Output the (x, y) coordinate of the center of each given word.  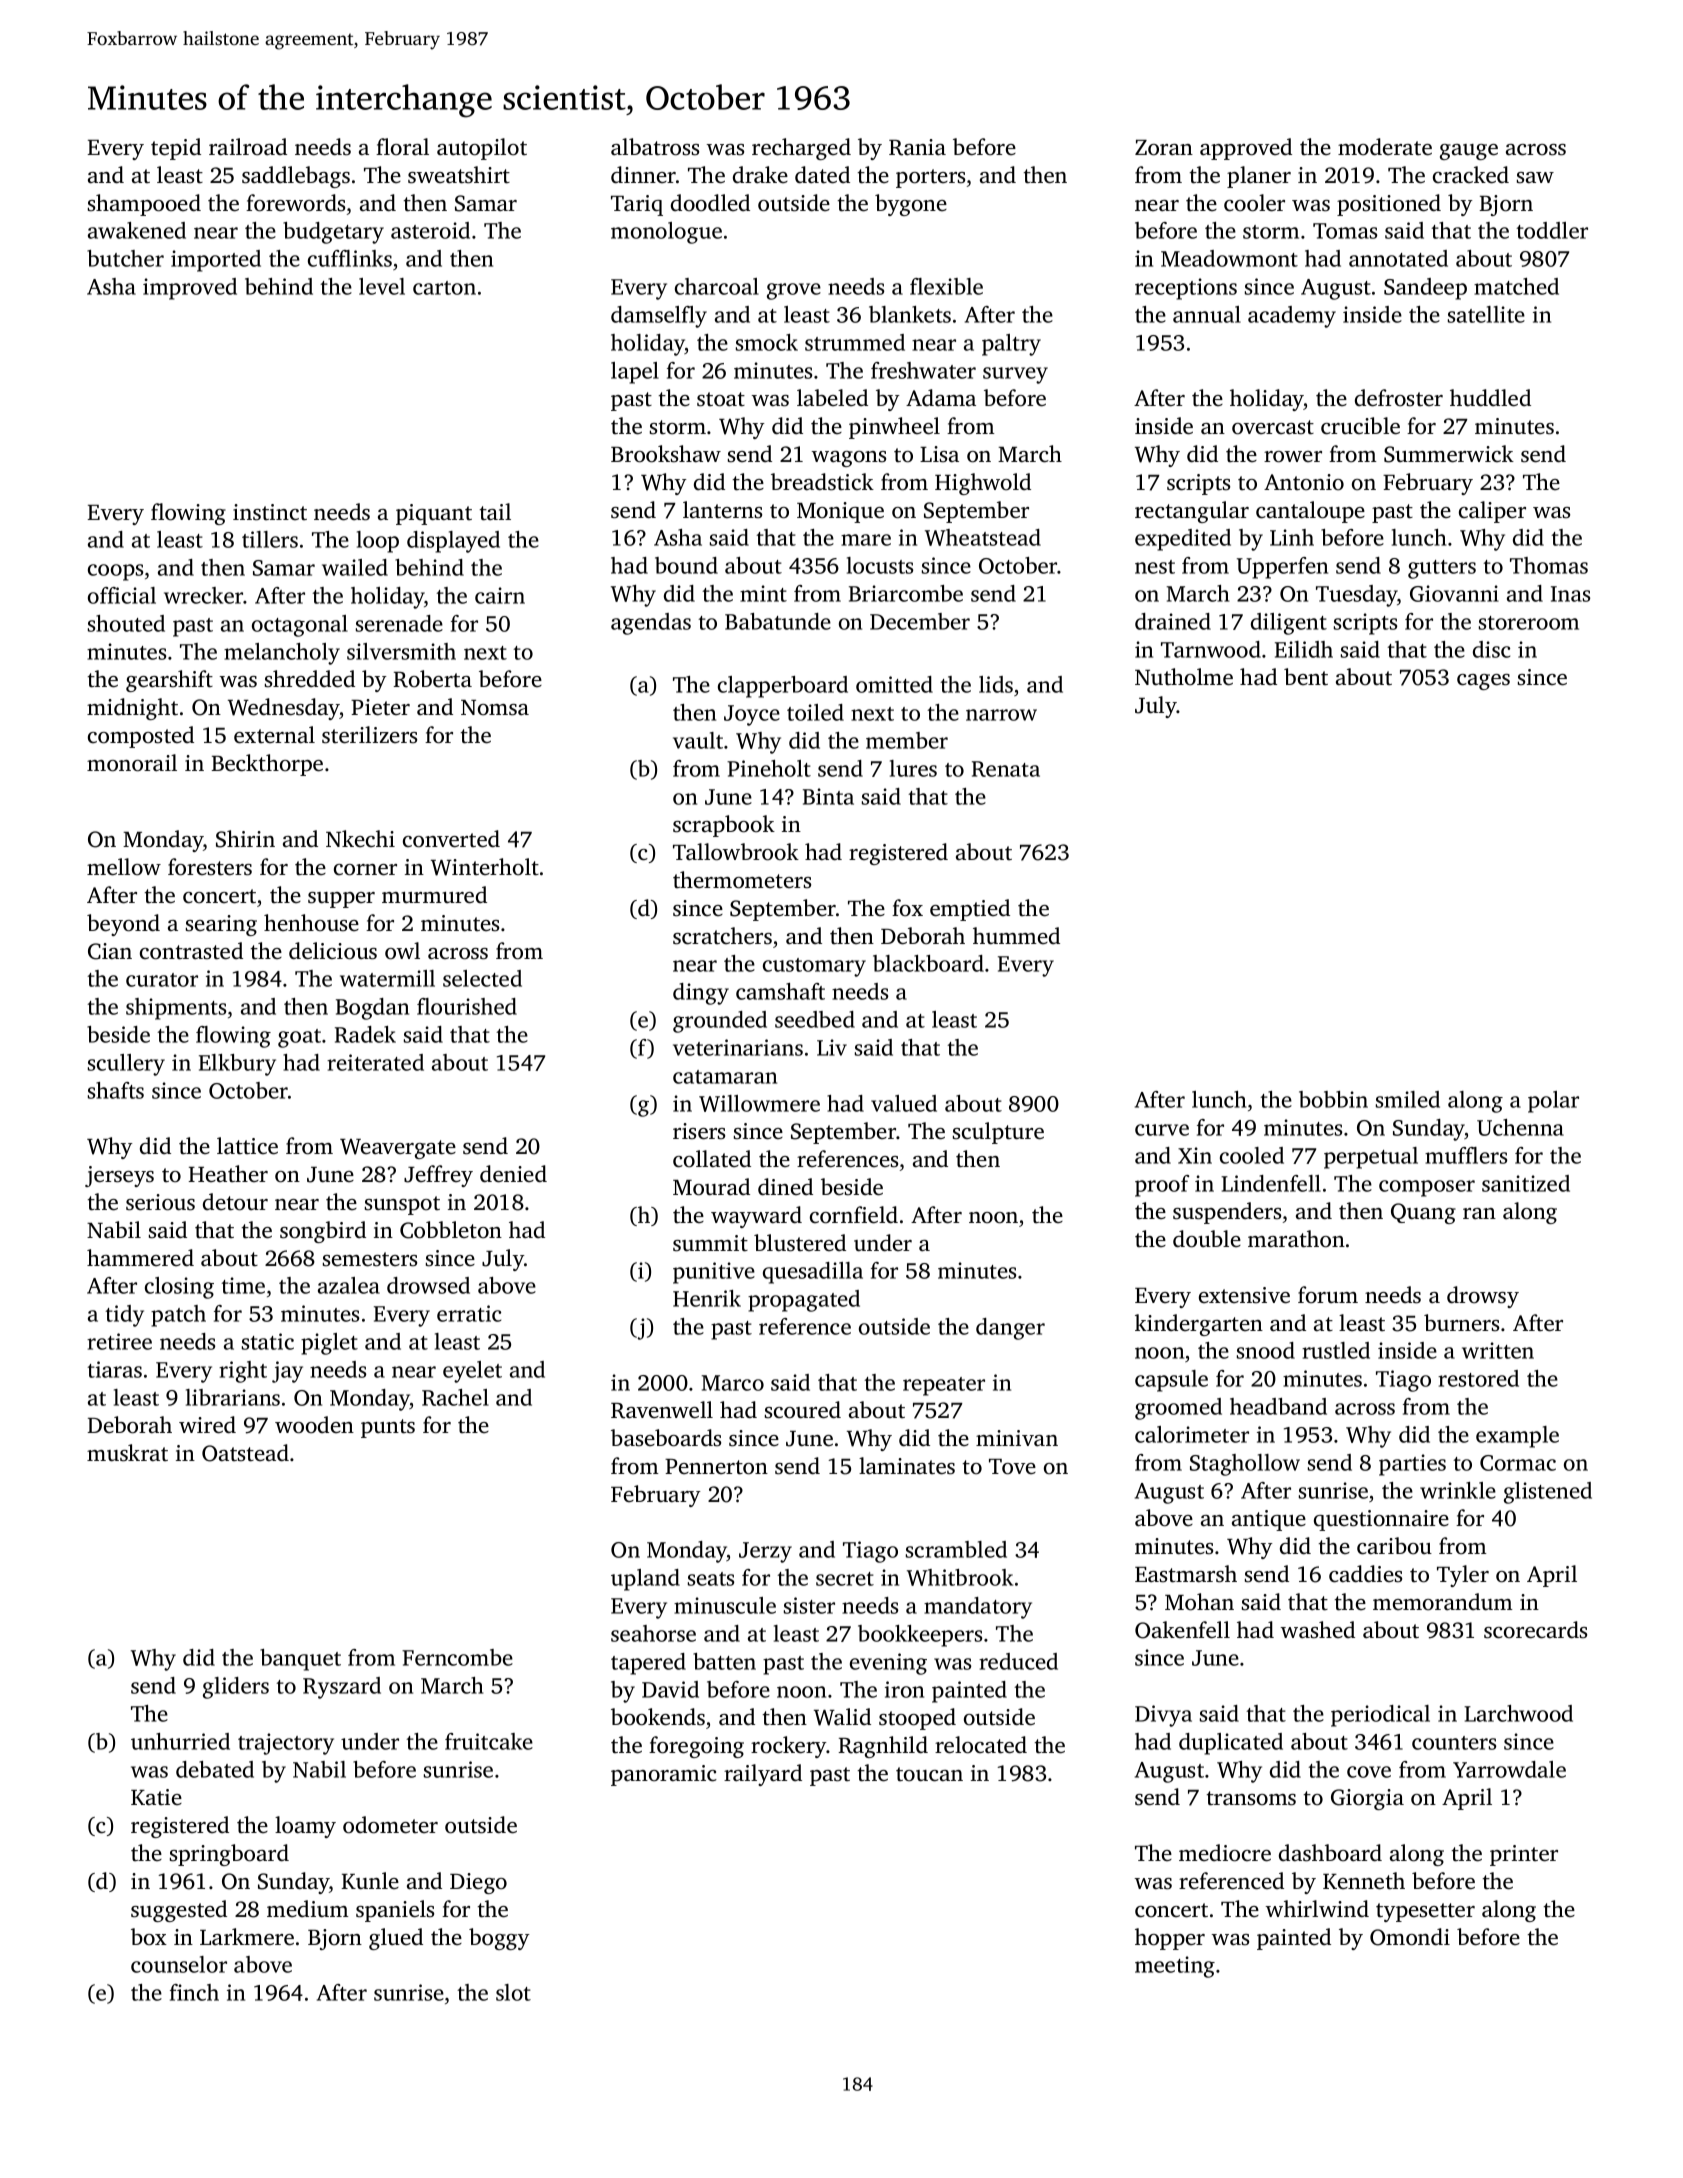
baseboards (666, 1438)
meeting (1175, 1967)
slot (513, 1992)
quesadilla (813, 1273)
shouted (126, 623)
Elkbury (237, 1065)
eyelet (472, 1372)
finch (194, 1992)
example (1517, 1437)
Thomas (1549, 565)
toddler (1552, 230)
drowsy (1483, 1297)
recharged (801, 149)
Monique (840, 512)
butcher (125, 258)
